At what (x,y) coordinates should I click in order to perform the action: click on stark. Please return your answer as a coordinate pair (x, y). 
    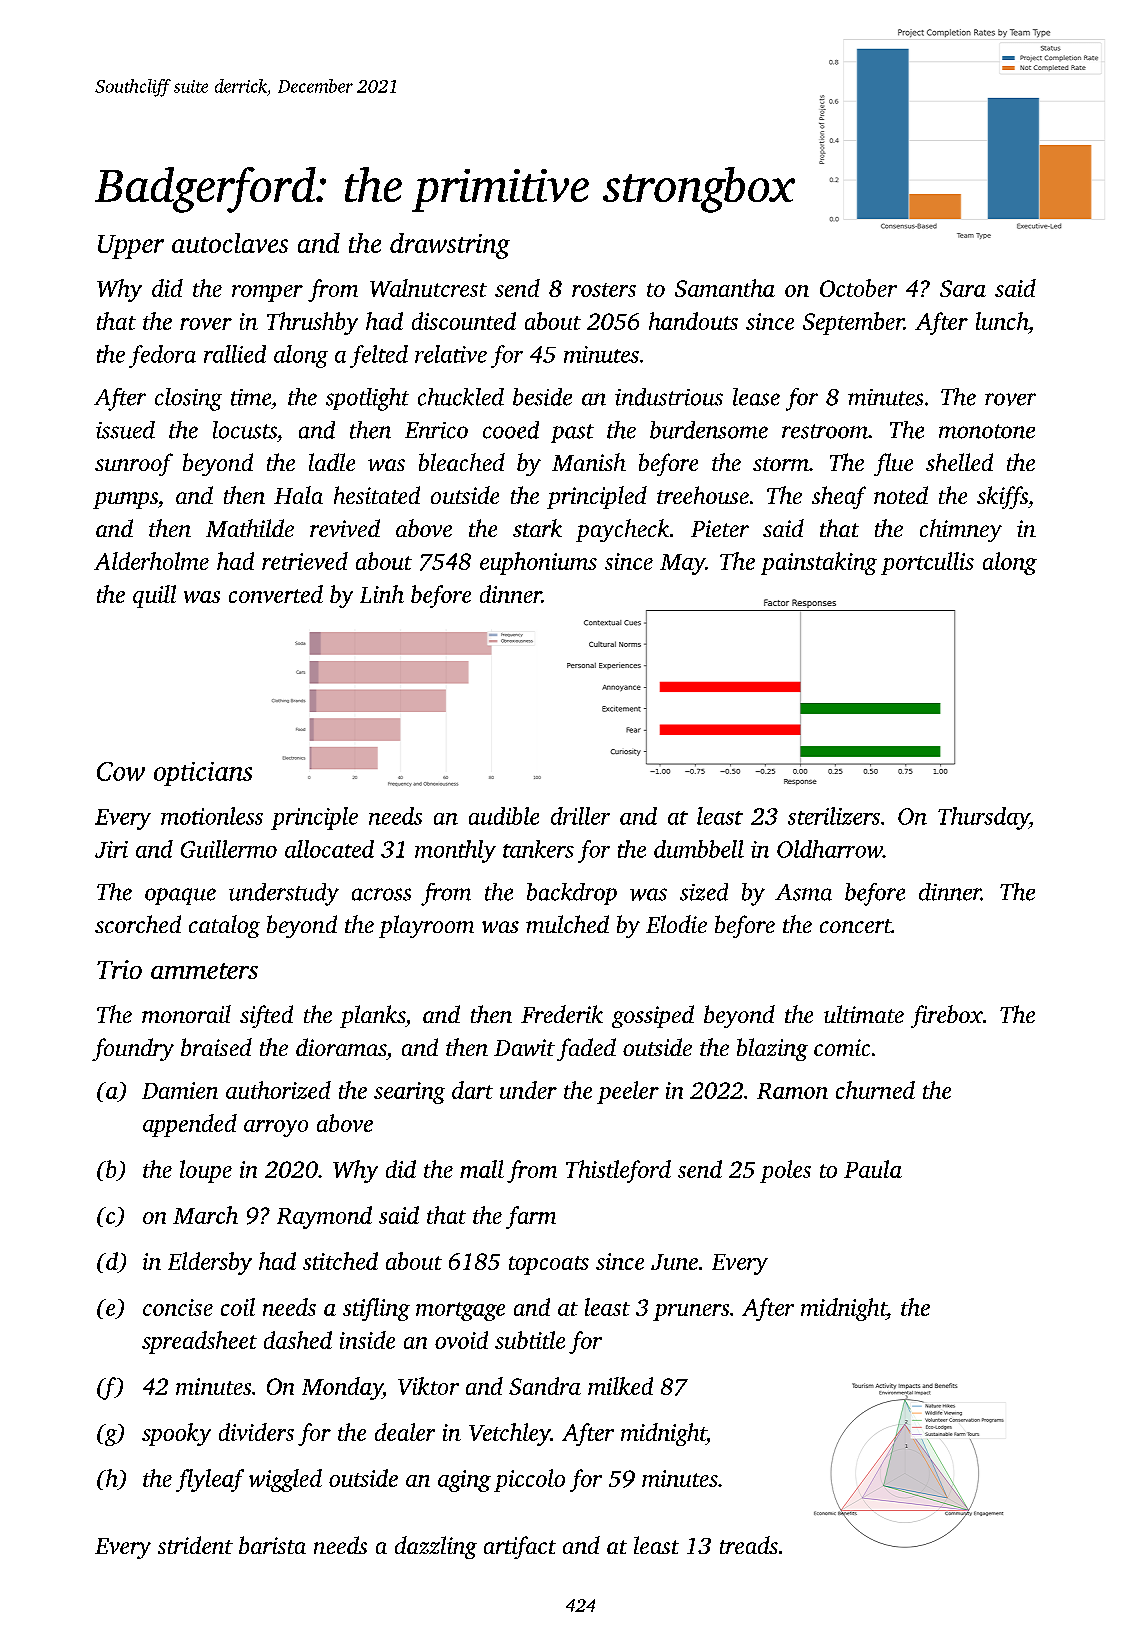
    Looking at the image, I should click on (537, 528).
